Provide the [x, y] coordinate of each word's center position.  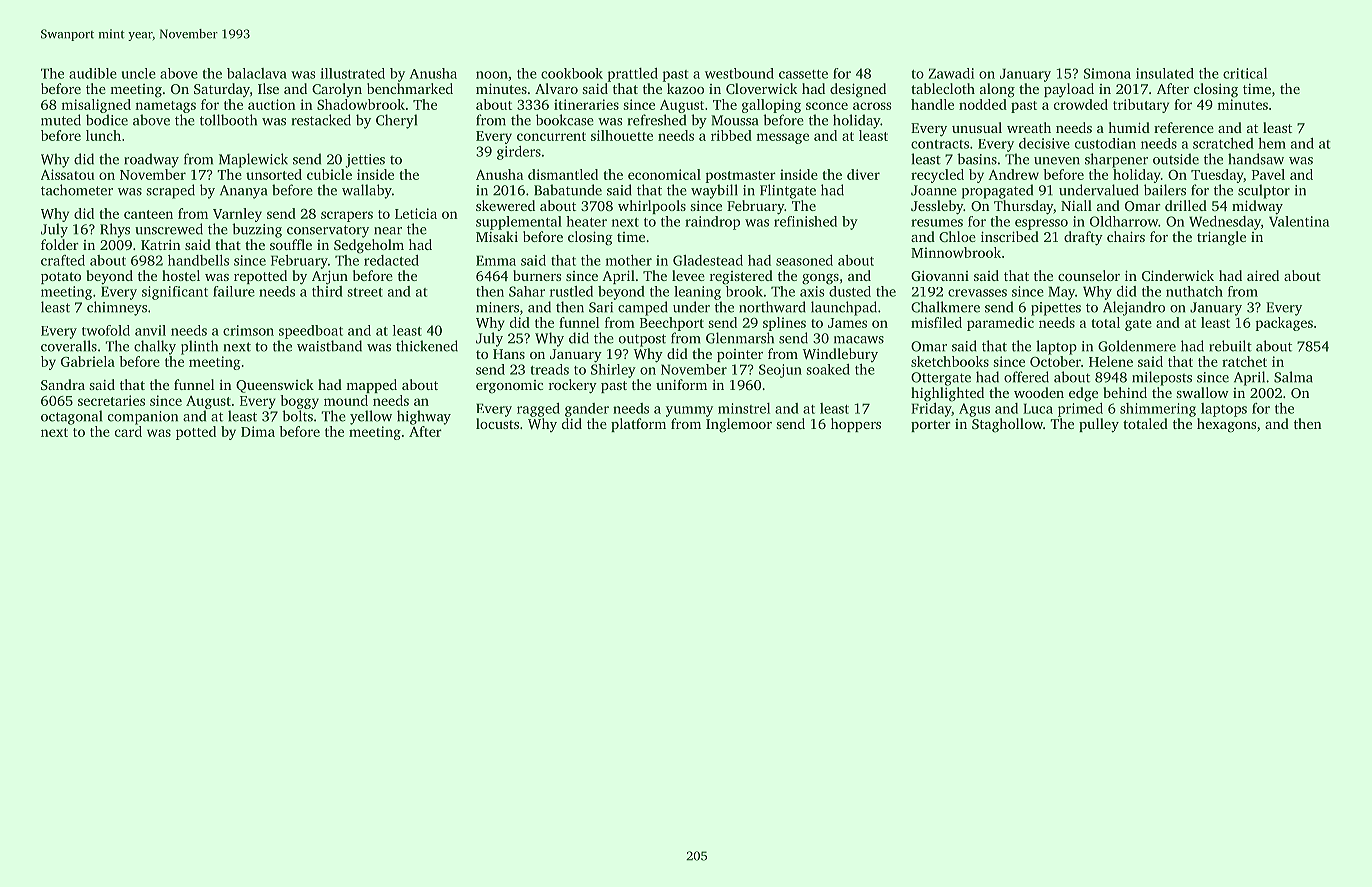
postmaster [740, 177]
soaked [828, 369]
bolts [297, 416]
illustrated [352, 73]
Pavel [1268, 174]
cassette [803, 74]
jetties [365, 161]
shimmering [1158, 410]
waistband [329, 346]
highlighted [947, 394]
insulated [1165, 73]
